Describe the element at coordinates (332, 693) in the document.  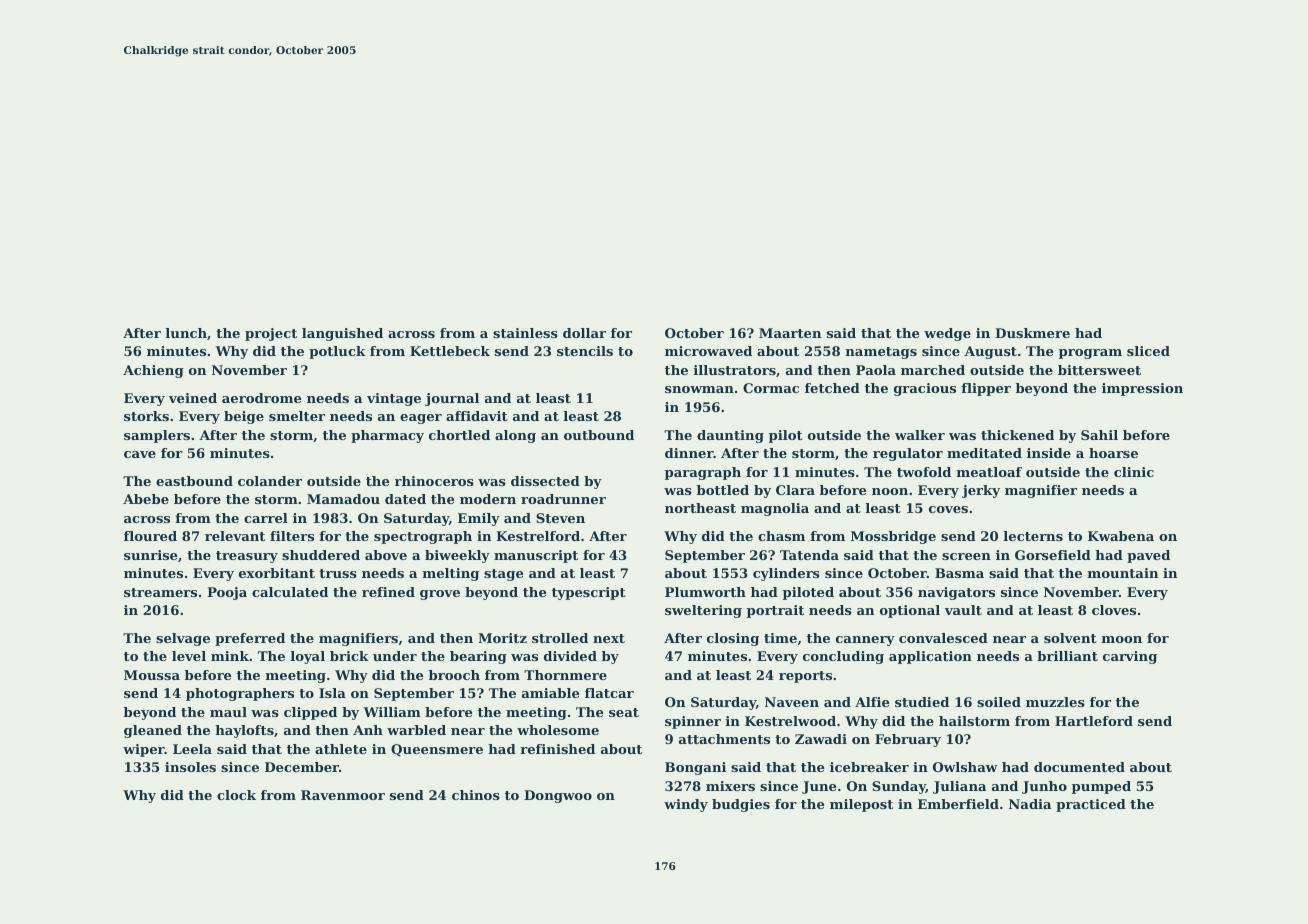
I see `Isla` at that location.
